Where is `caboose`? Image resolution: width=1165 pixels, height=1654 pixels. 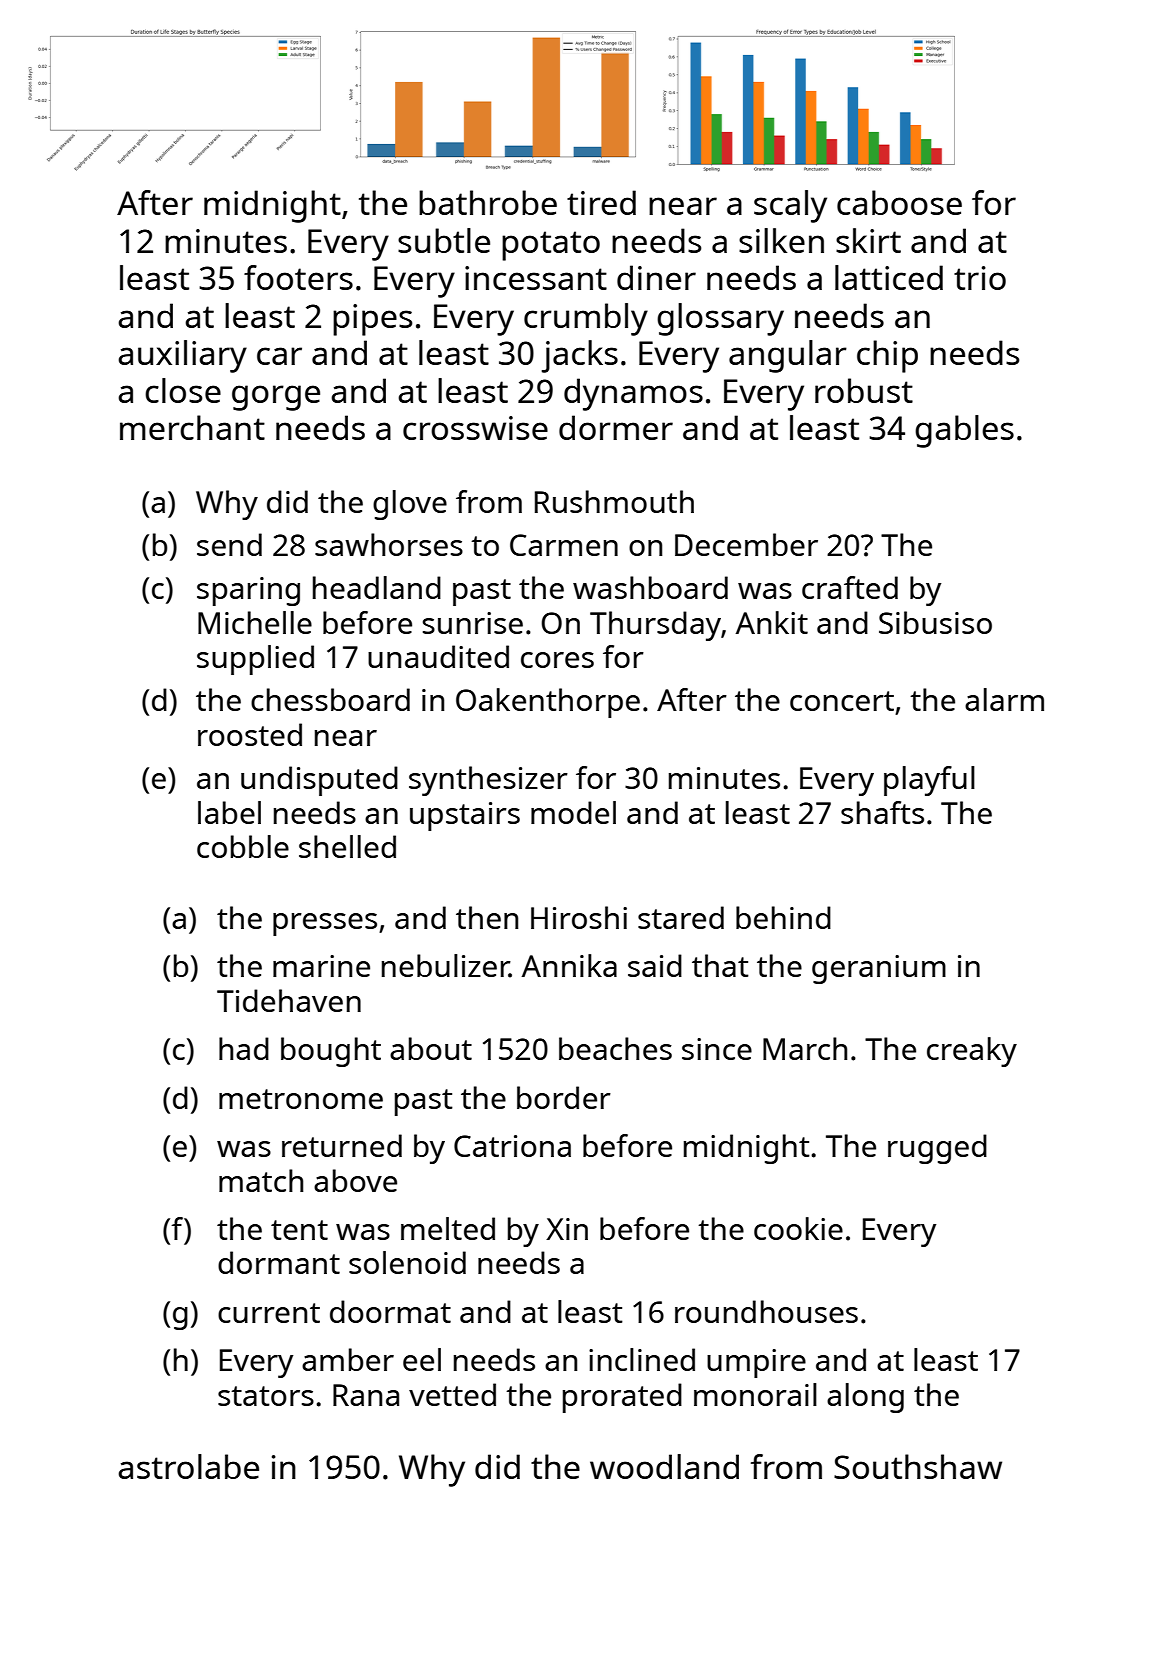
caboose is located at coordinates (899, 202).
